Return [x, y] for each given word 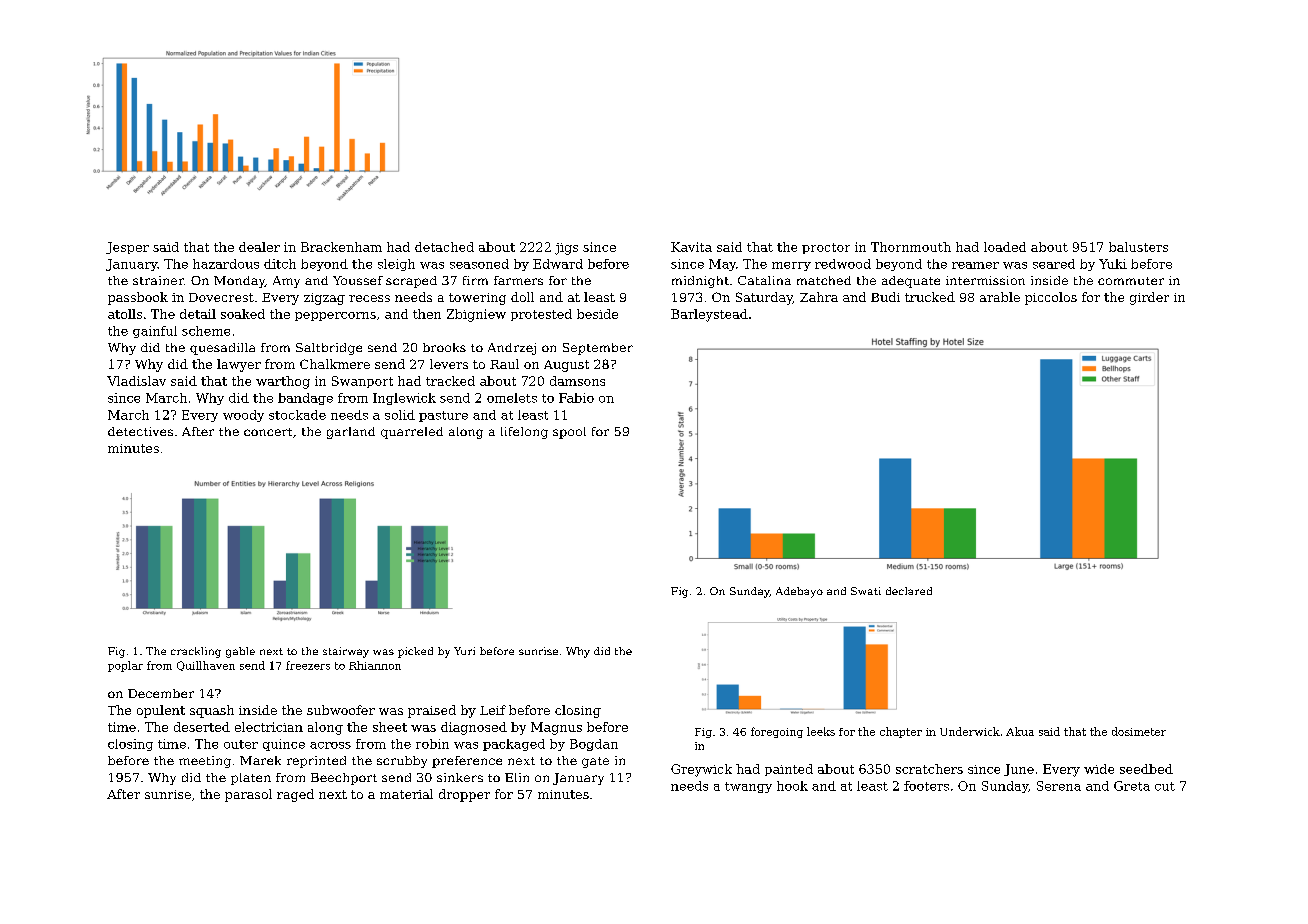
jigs [566, 249]
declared [909, 591]
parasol [248, 795]
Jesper [127, 248]
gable [240, 652]
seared [1054, 264]
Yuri [464, 651]
